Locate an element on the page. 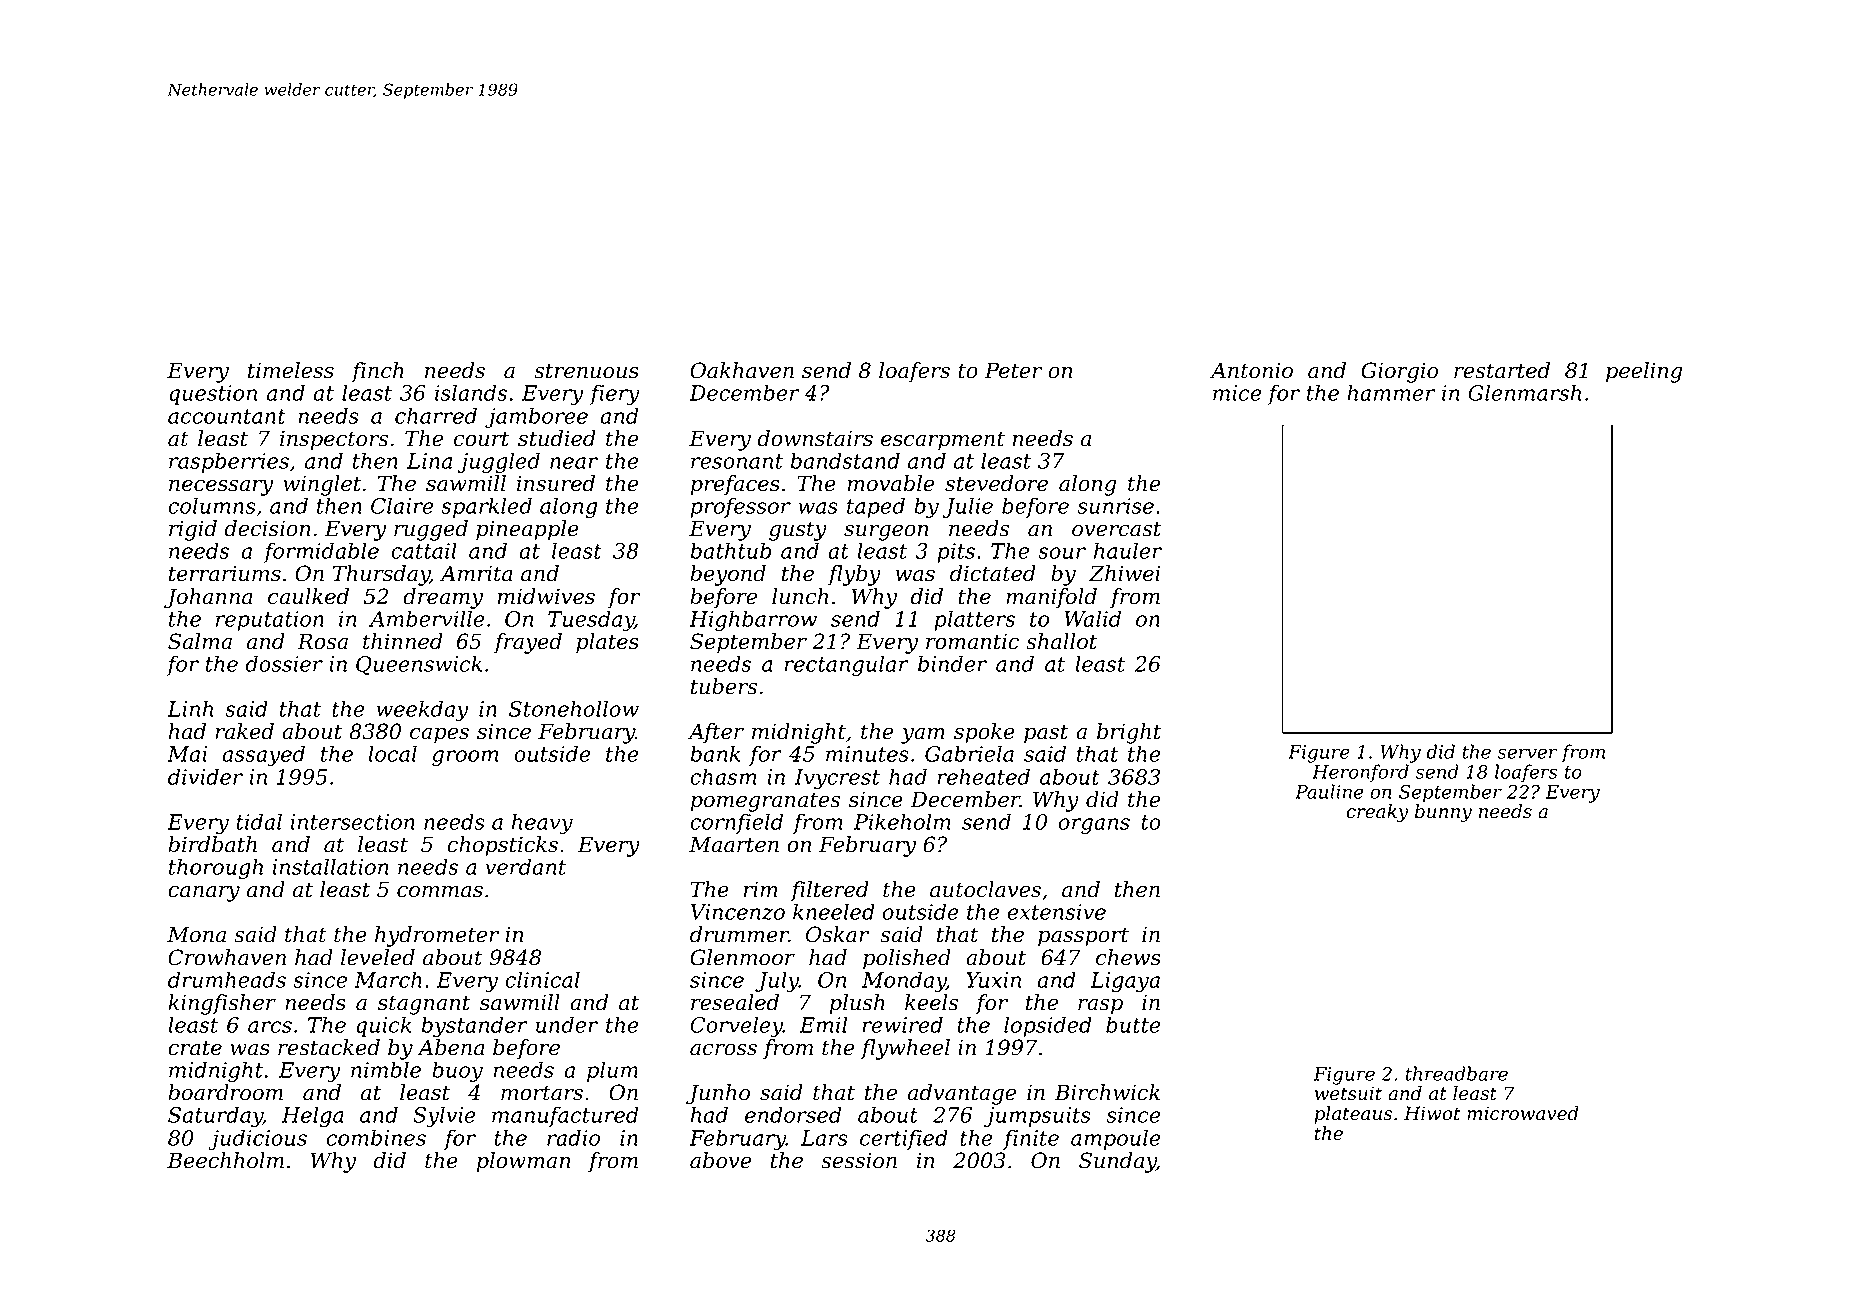 Image resolution: width=1851 pixels, height=1309 pixels. commas is located at coordinates (440, 892).
